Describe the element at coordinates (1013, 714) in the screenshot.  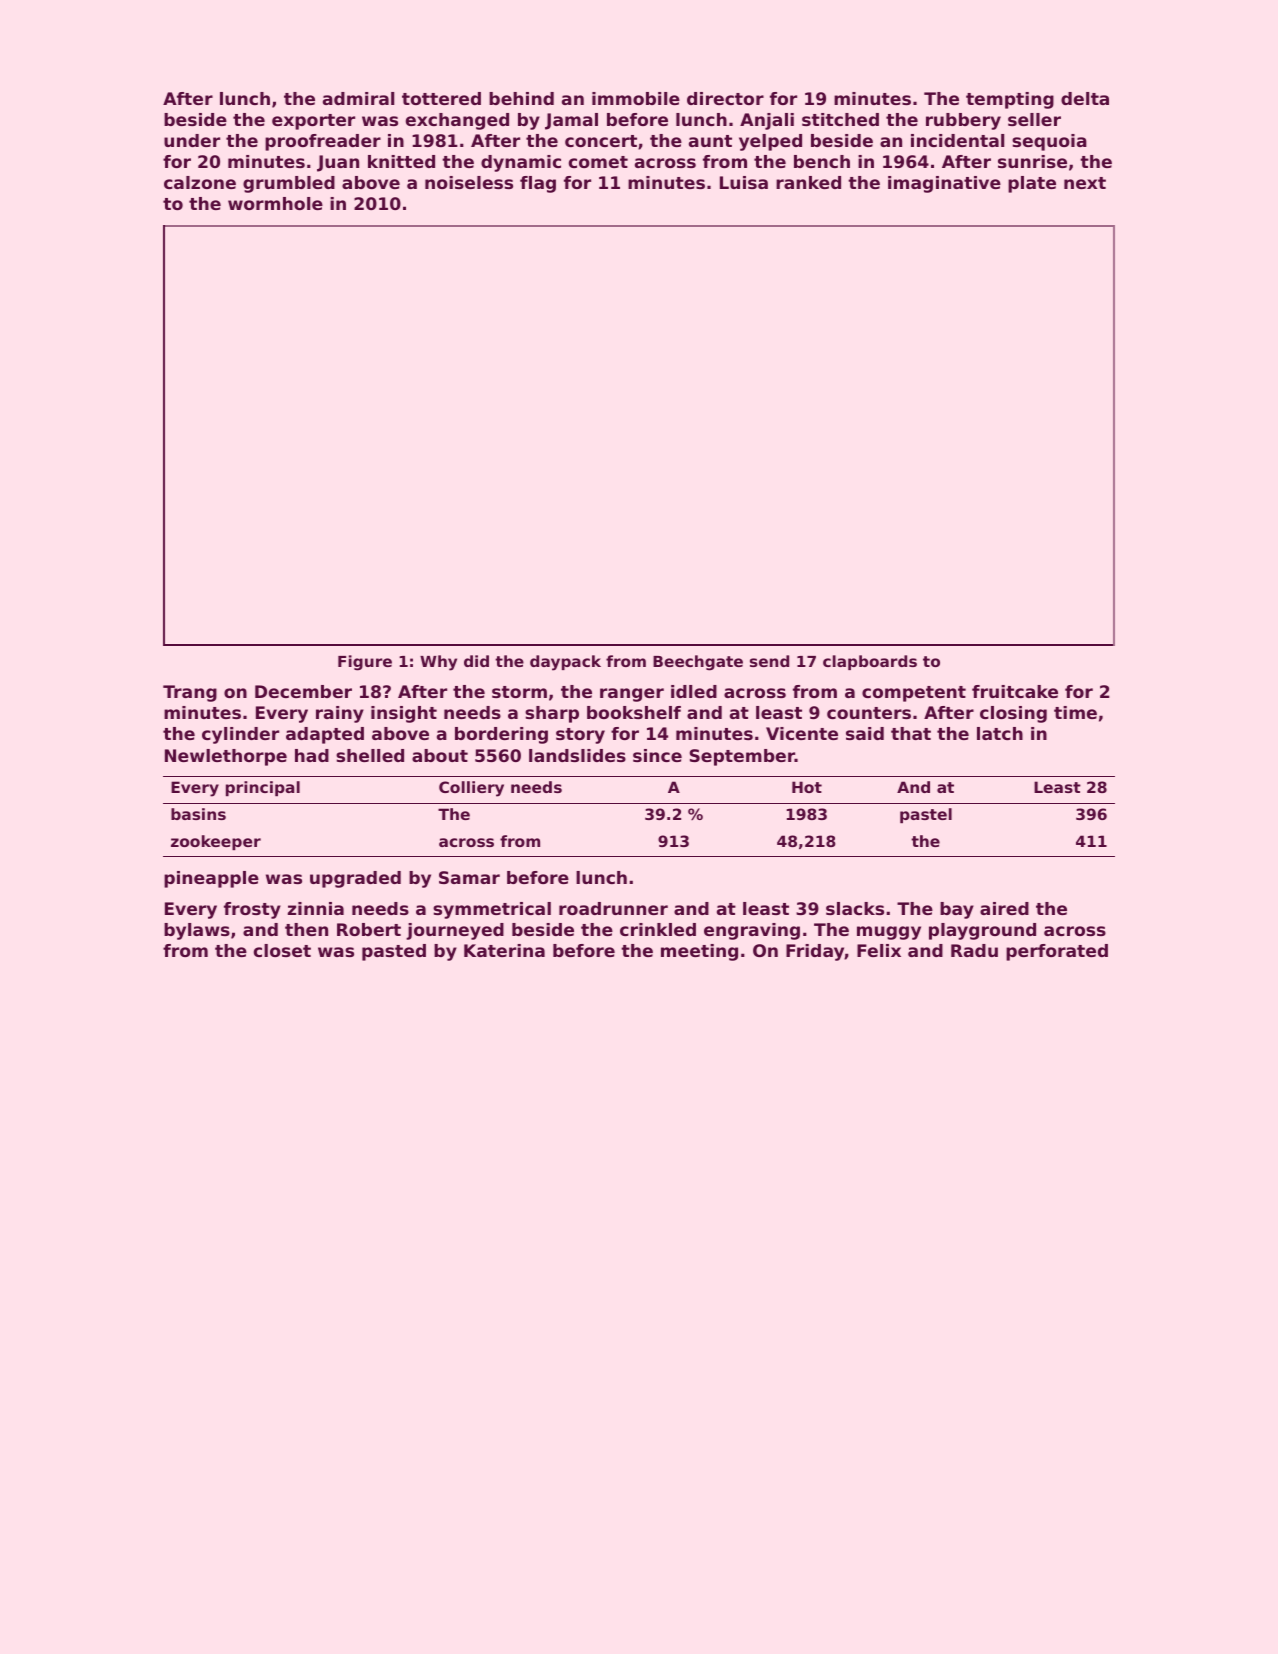
I see `closing` at that location.
